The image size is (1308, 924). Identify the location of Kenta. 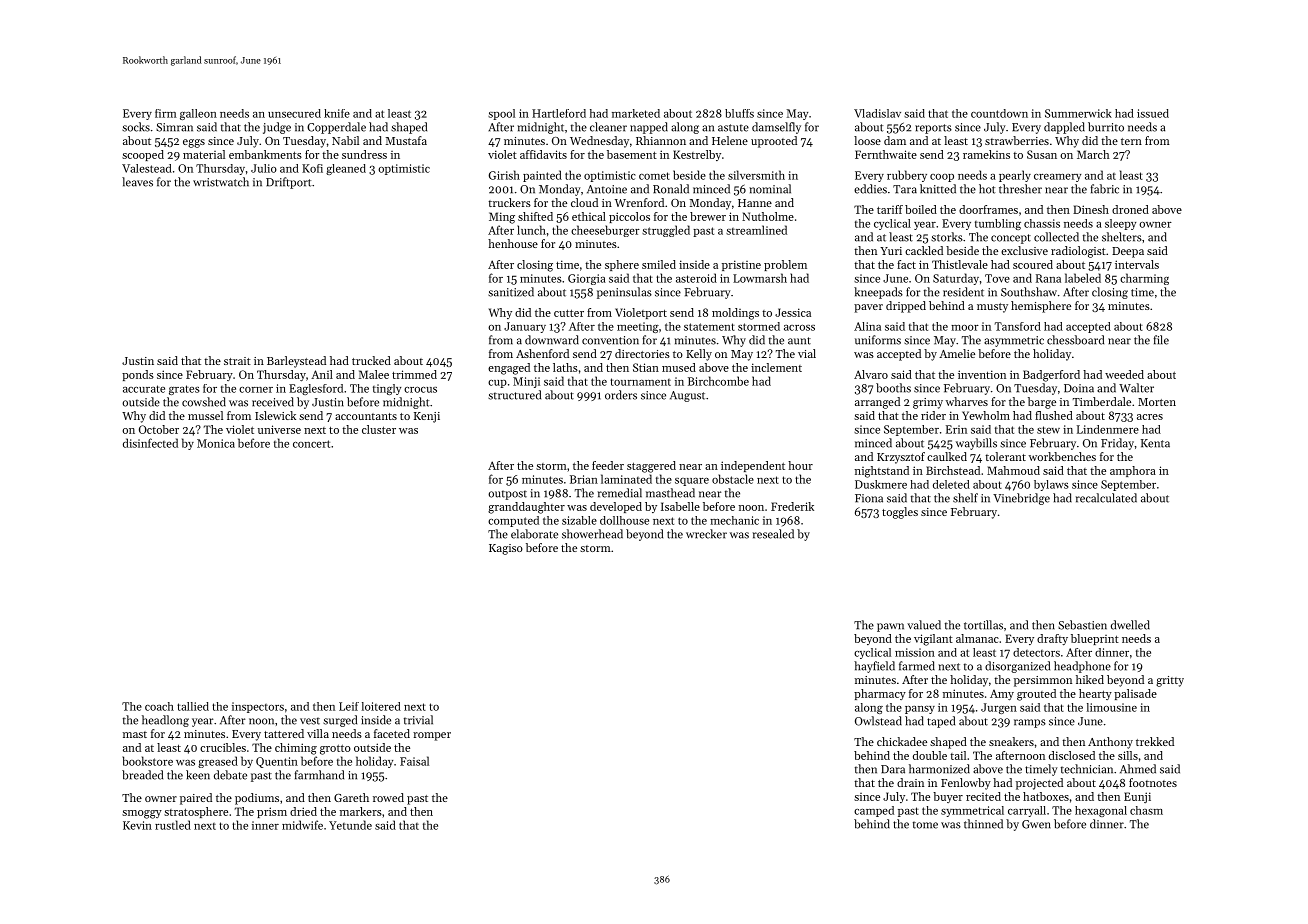
(1155, 443).
